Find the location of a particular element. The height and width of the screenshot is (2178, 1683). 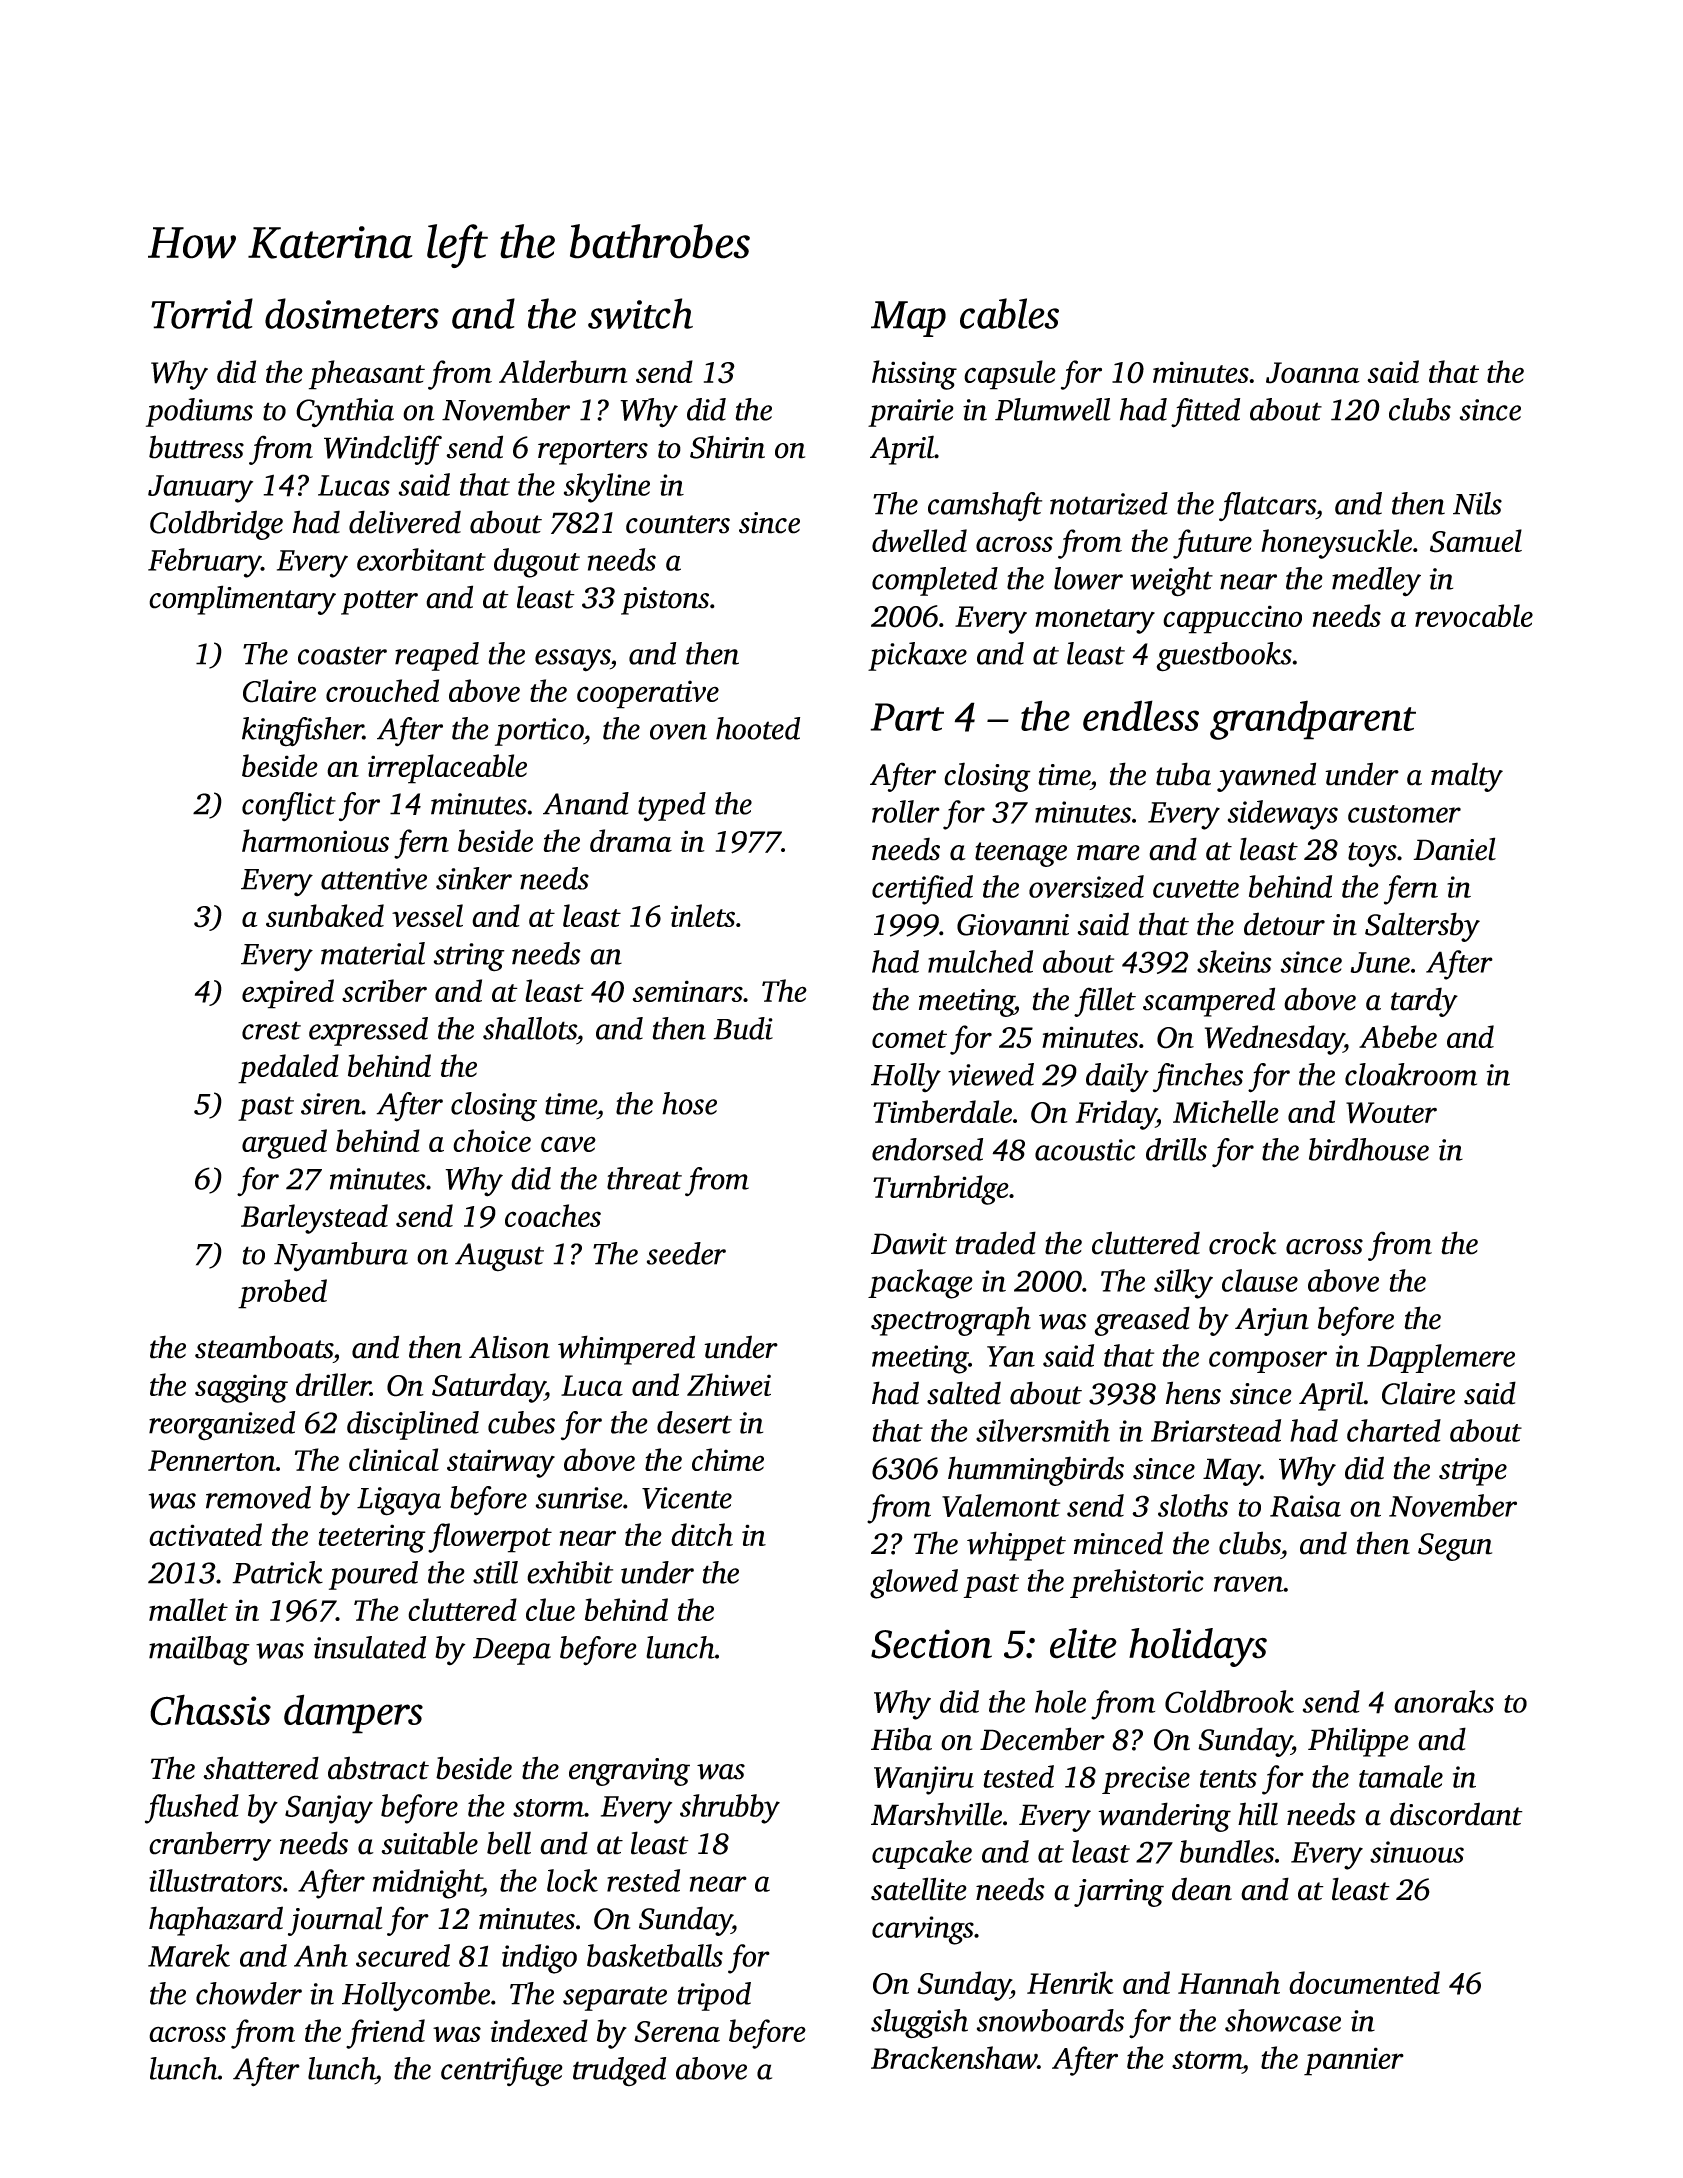

Segun is located at coordinates (1455, 1547).
